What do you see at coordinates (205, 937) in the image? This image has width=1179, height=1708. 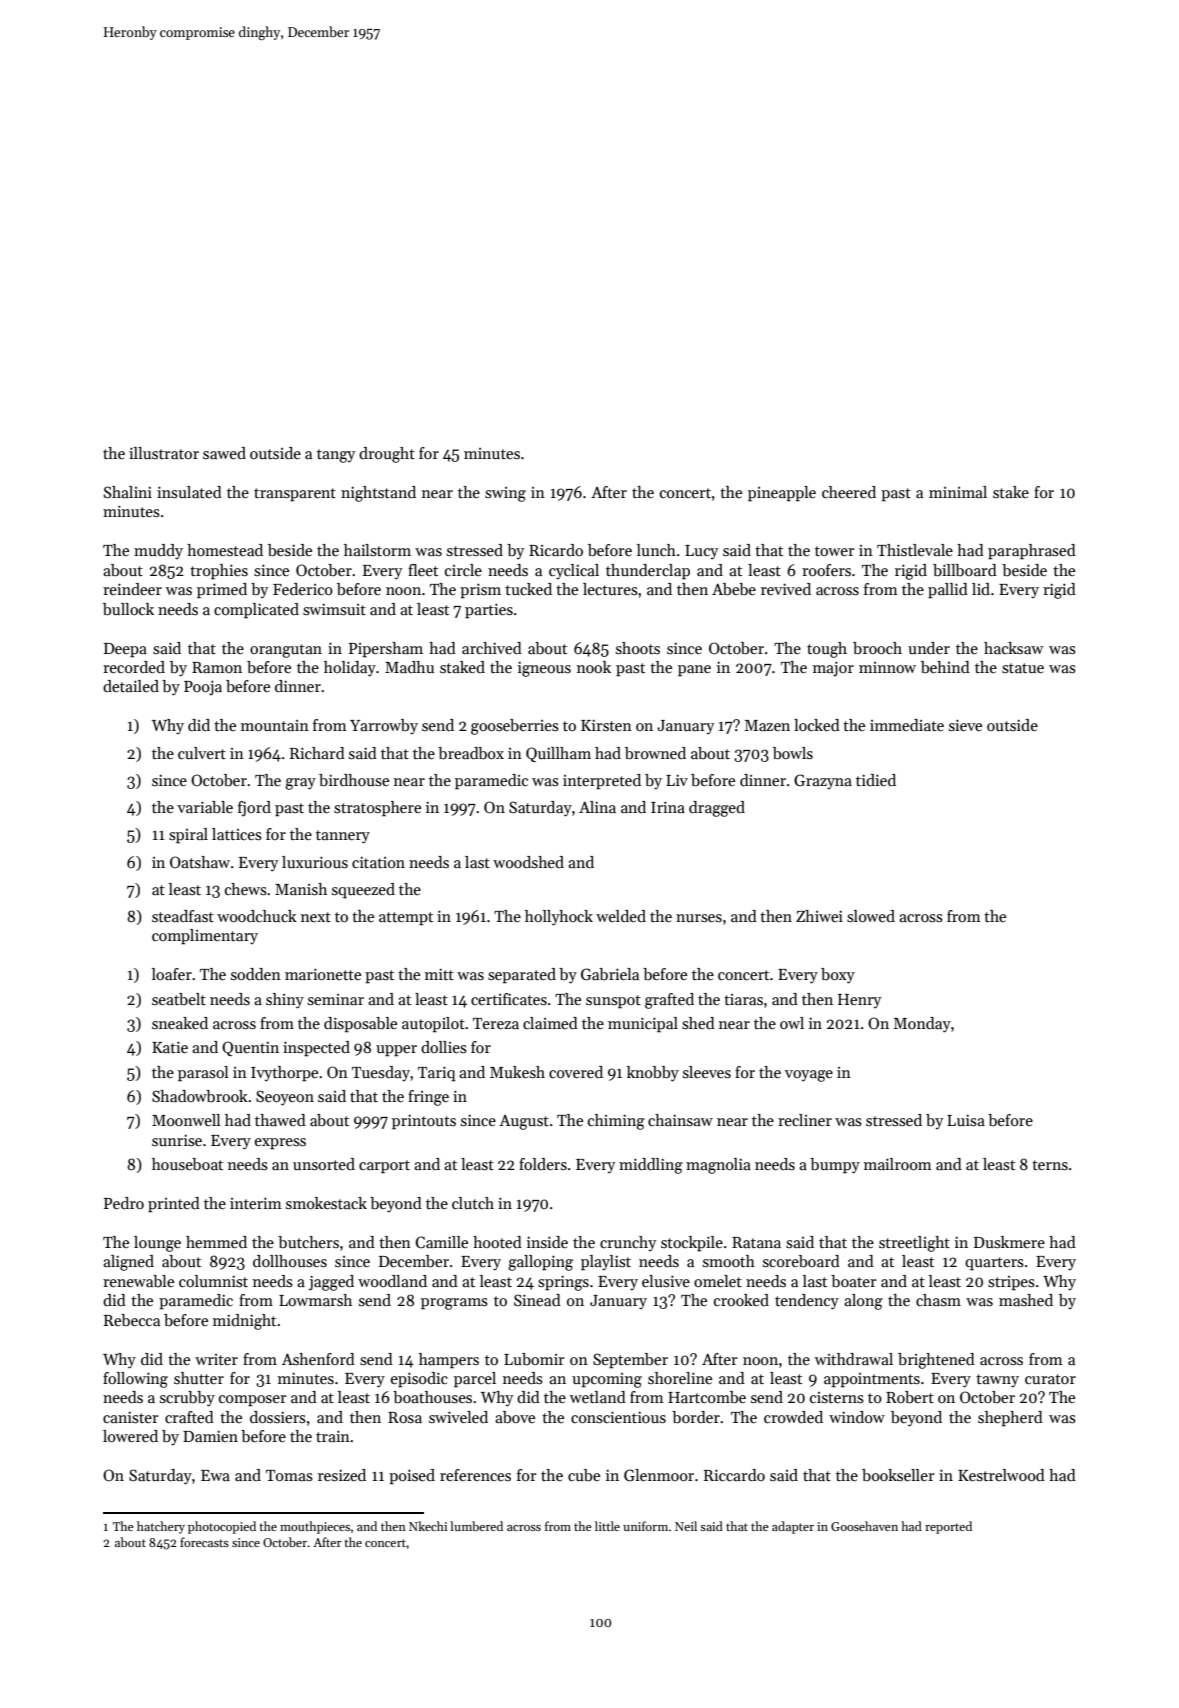 I see `complimentary` at bounding box center [205, 937].
